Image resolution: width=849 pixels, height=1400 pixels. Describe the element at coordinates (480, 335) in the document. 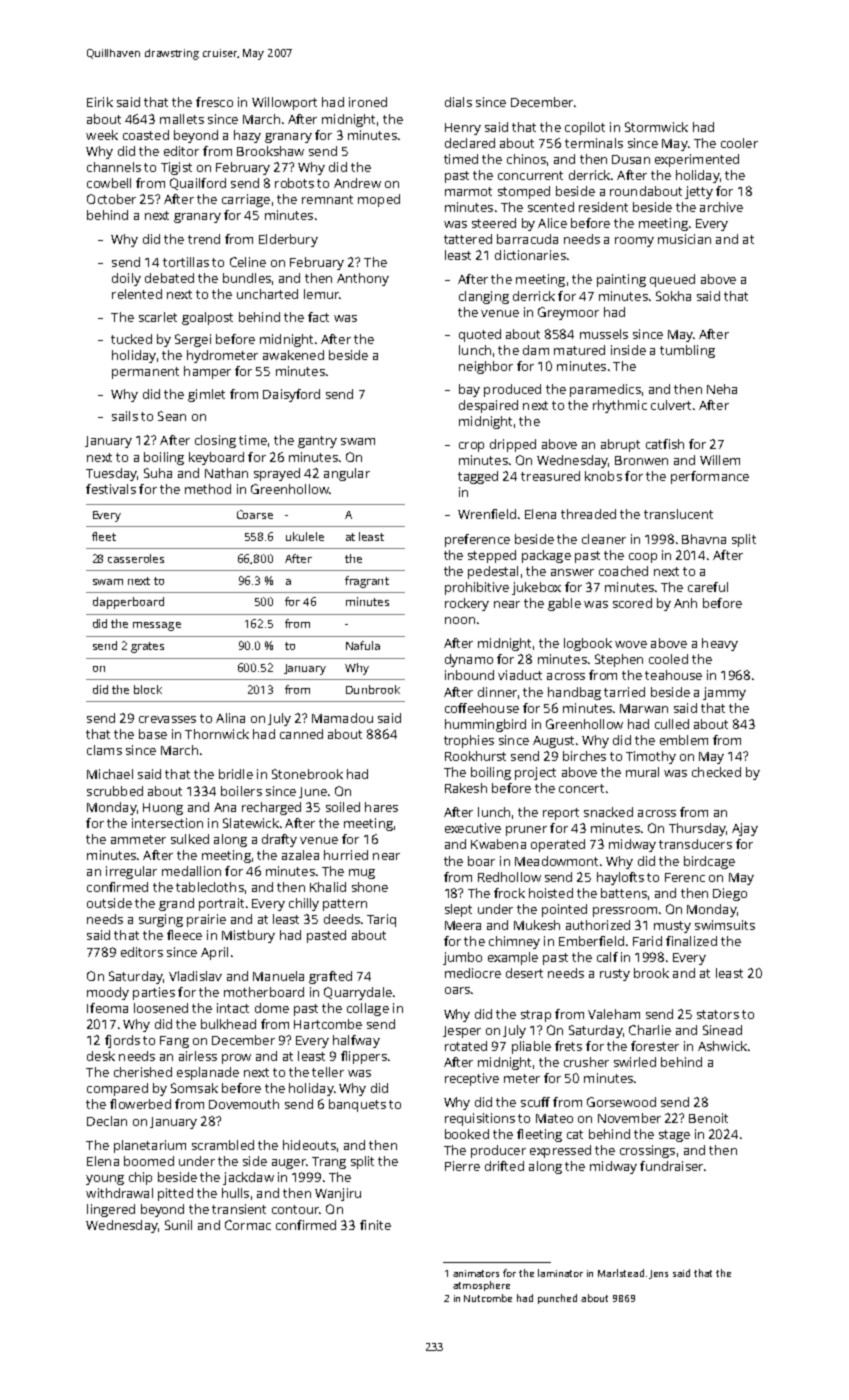

I see `quoted` at that location.
